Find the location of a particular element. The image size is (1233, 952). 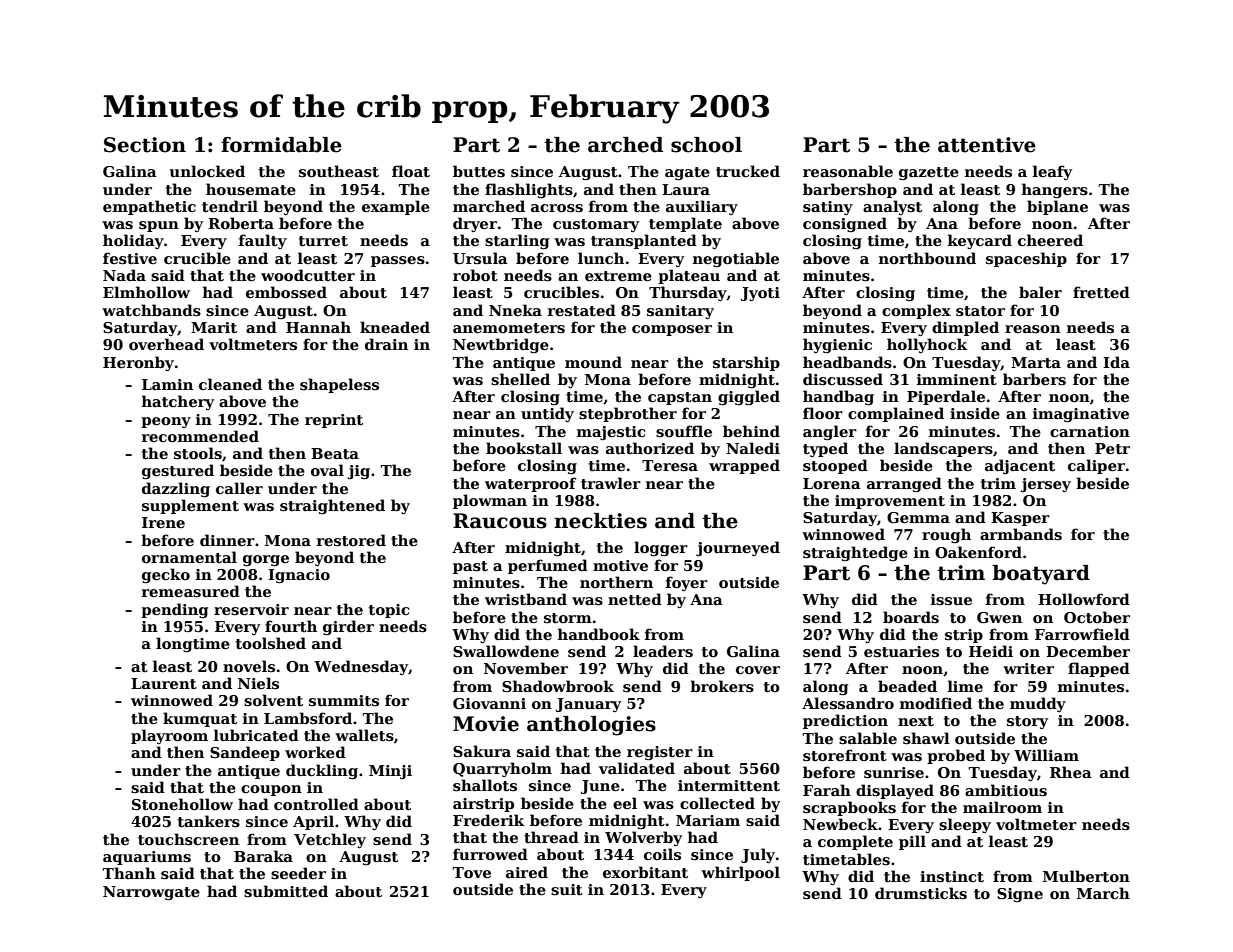

sunrise is located at coordinates (894, 772).
